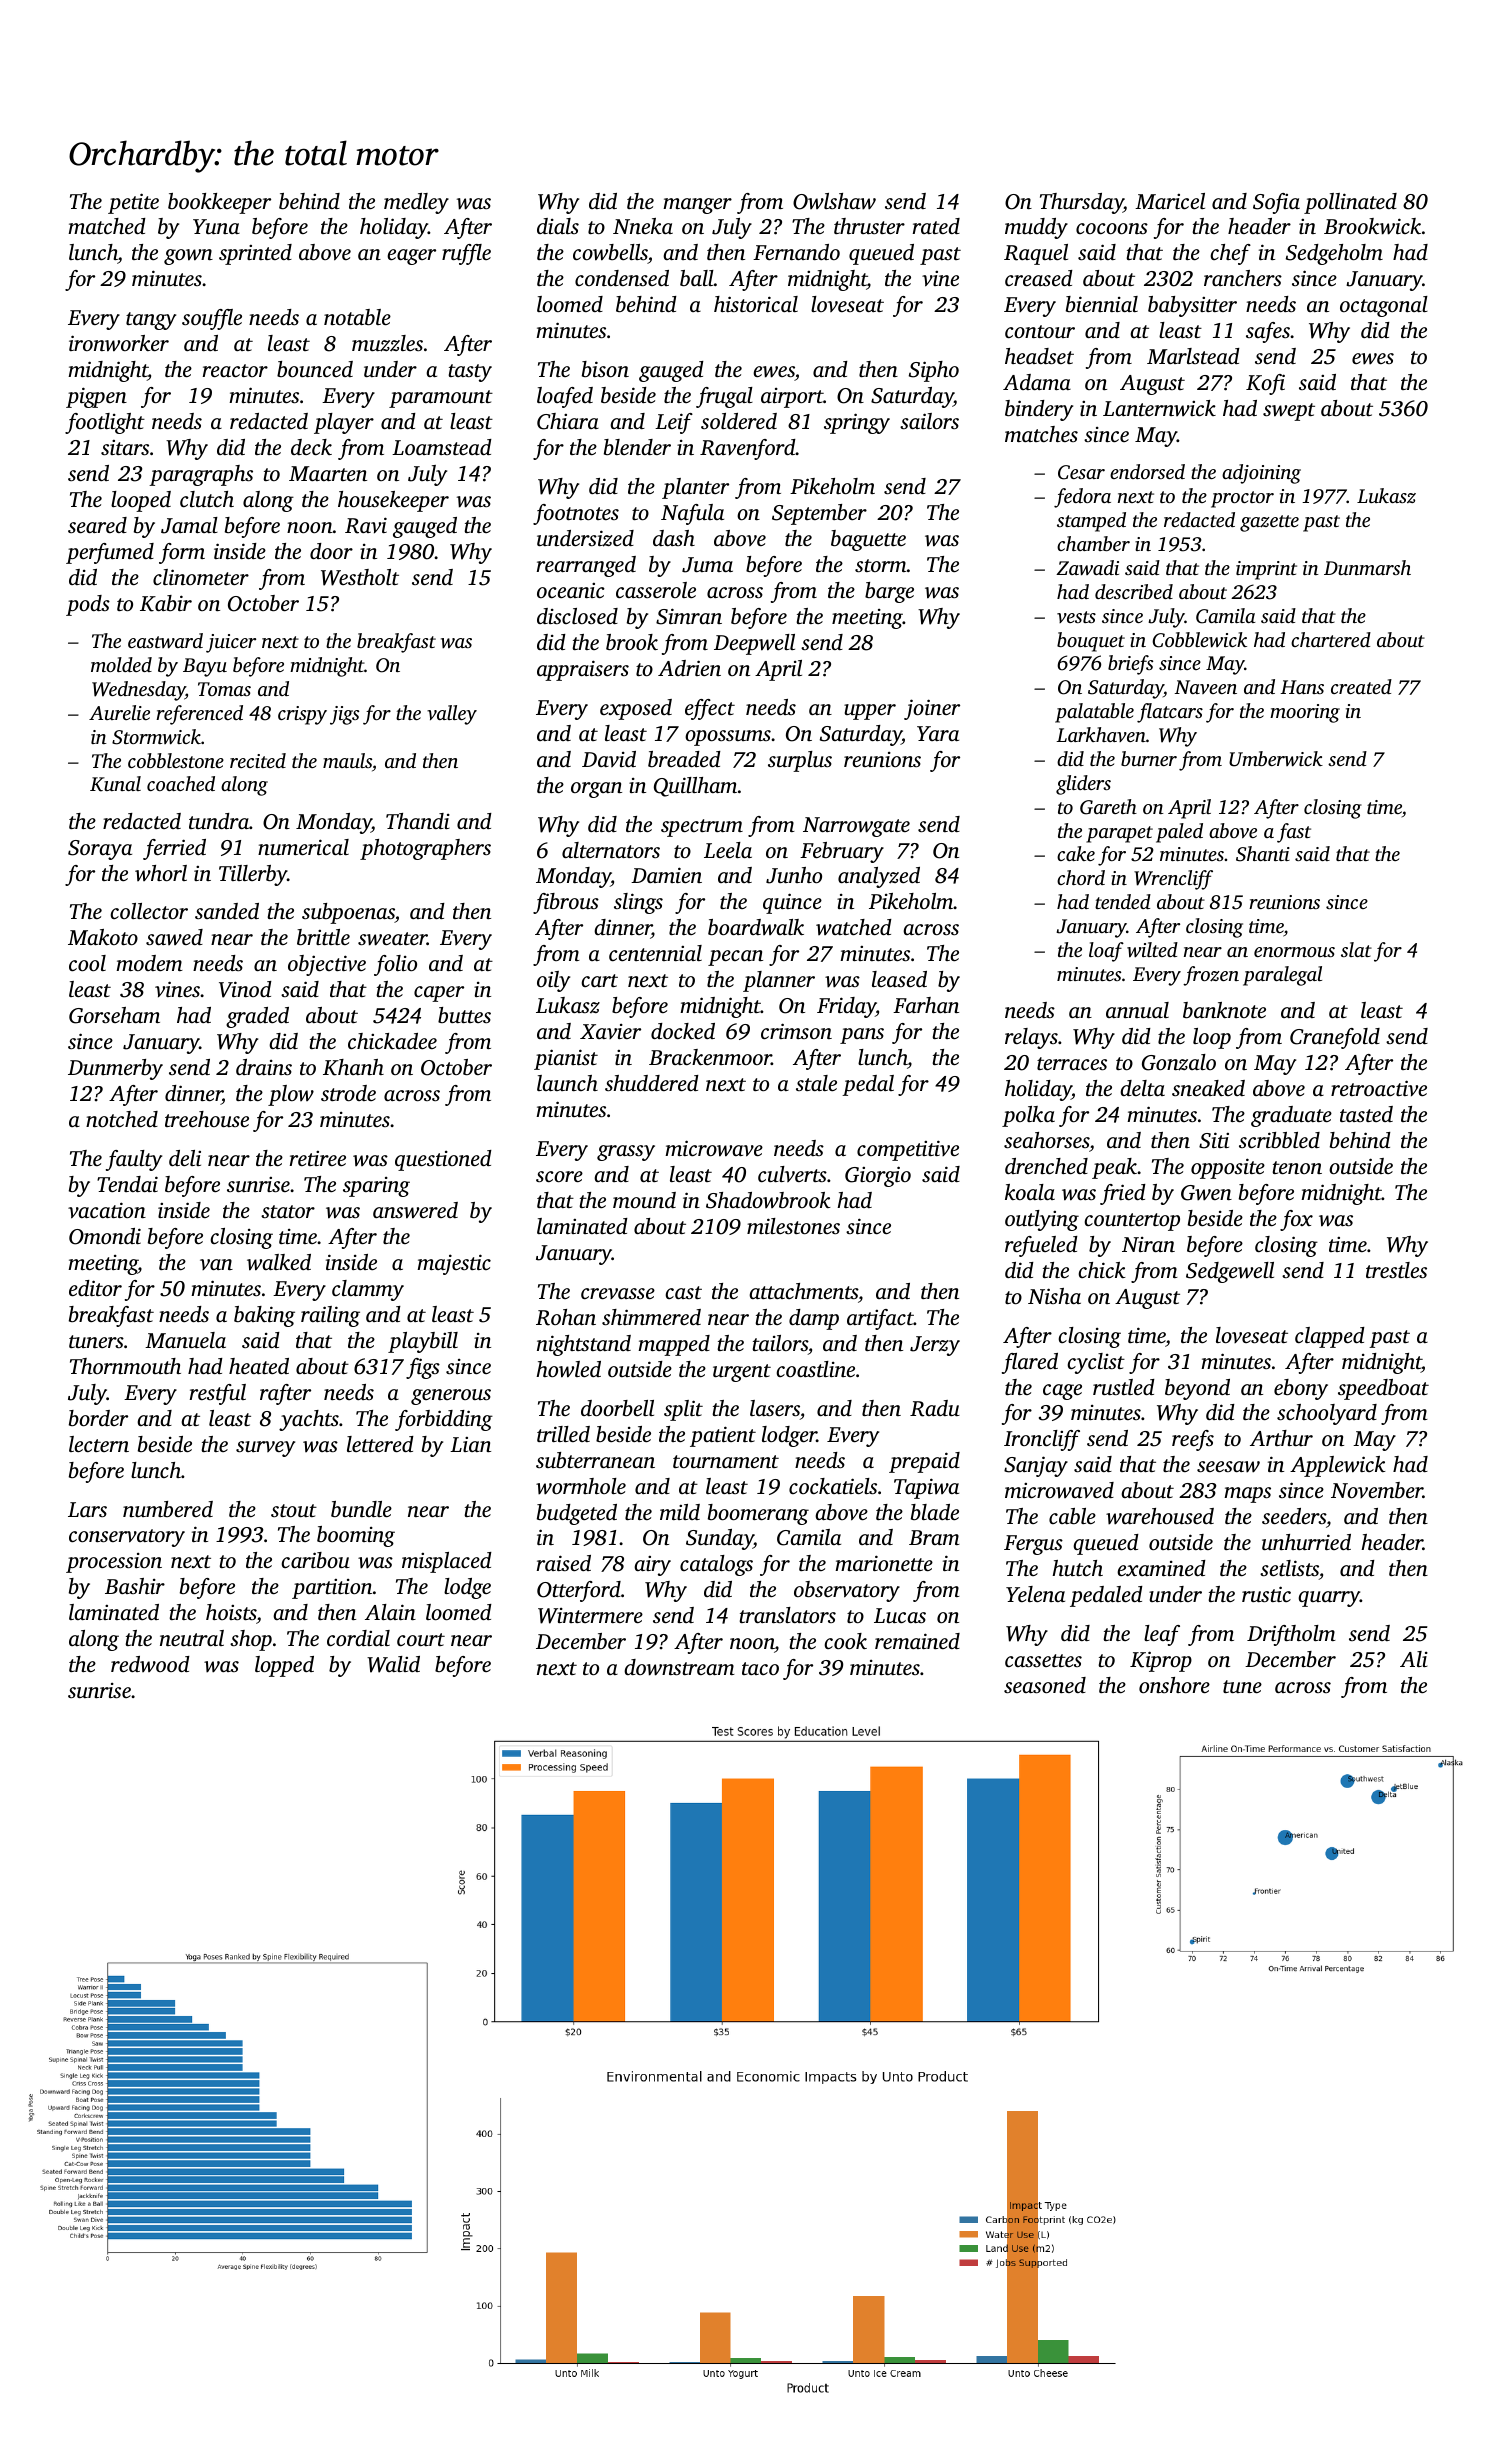 The height and width of the screenshot is (2464, 1496). Describe the element at coordinates (284, 1666) in the screenshot. I see `lopped` at that location.
